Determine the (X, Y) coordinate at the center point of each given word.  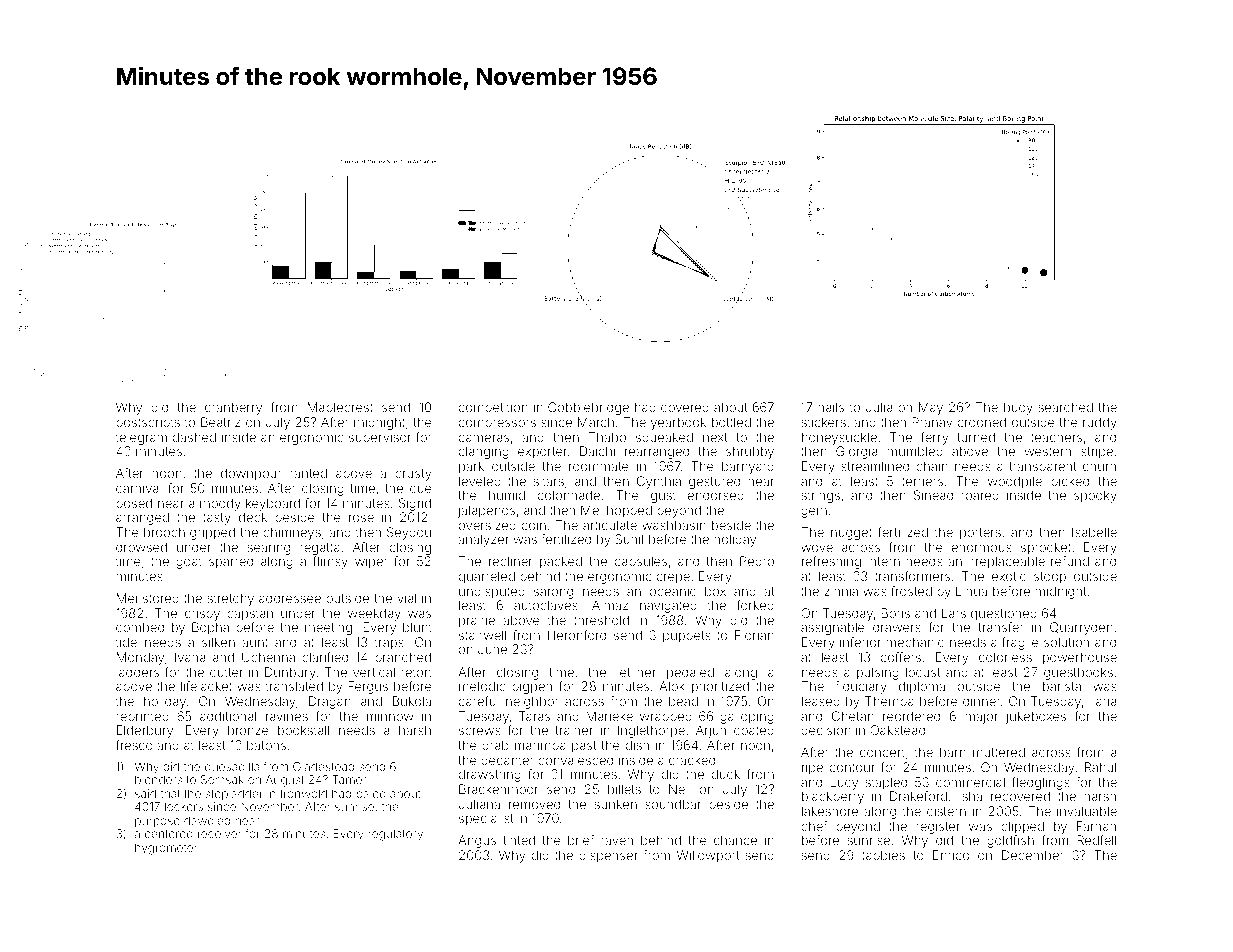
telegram (141, 439)
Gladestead (323, 766)
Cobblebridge (588, 408)
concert (882, 752)
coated (754, 730)
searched (1066, 407)
